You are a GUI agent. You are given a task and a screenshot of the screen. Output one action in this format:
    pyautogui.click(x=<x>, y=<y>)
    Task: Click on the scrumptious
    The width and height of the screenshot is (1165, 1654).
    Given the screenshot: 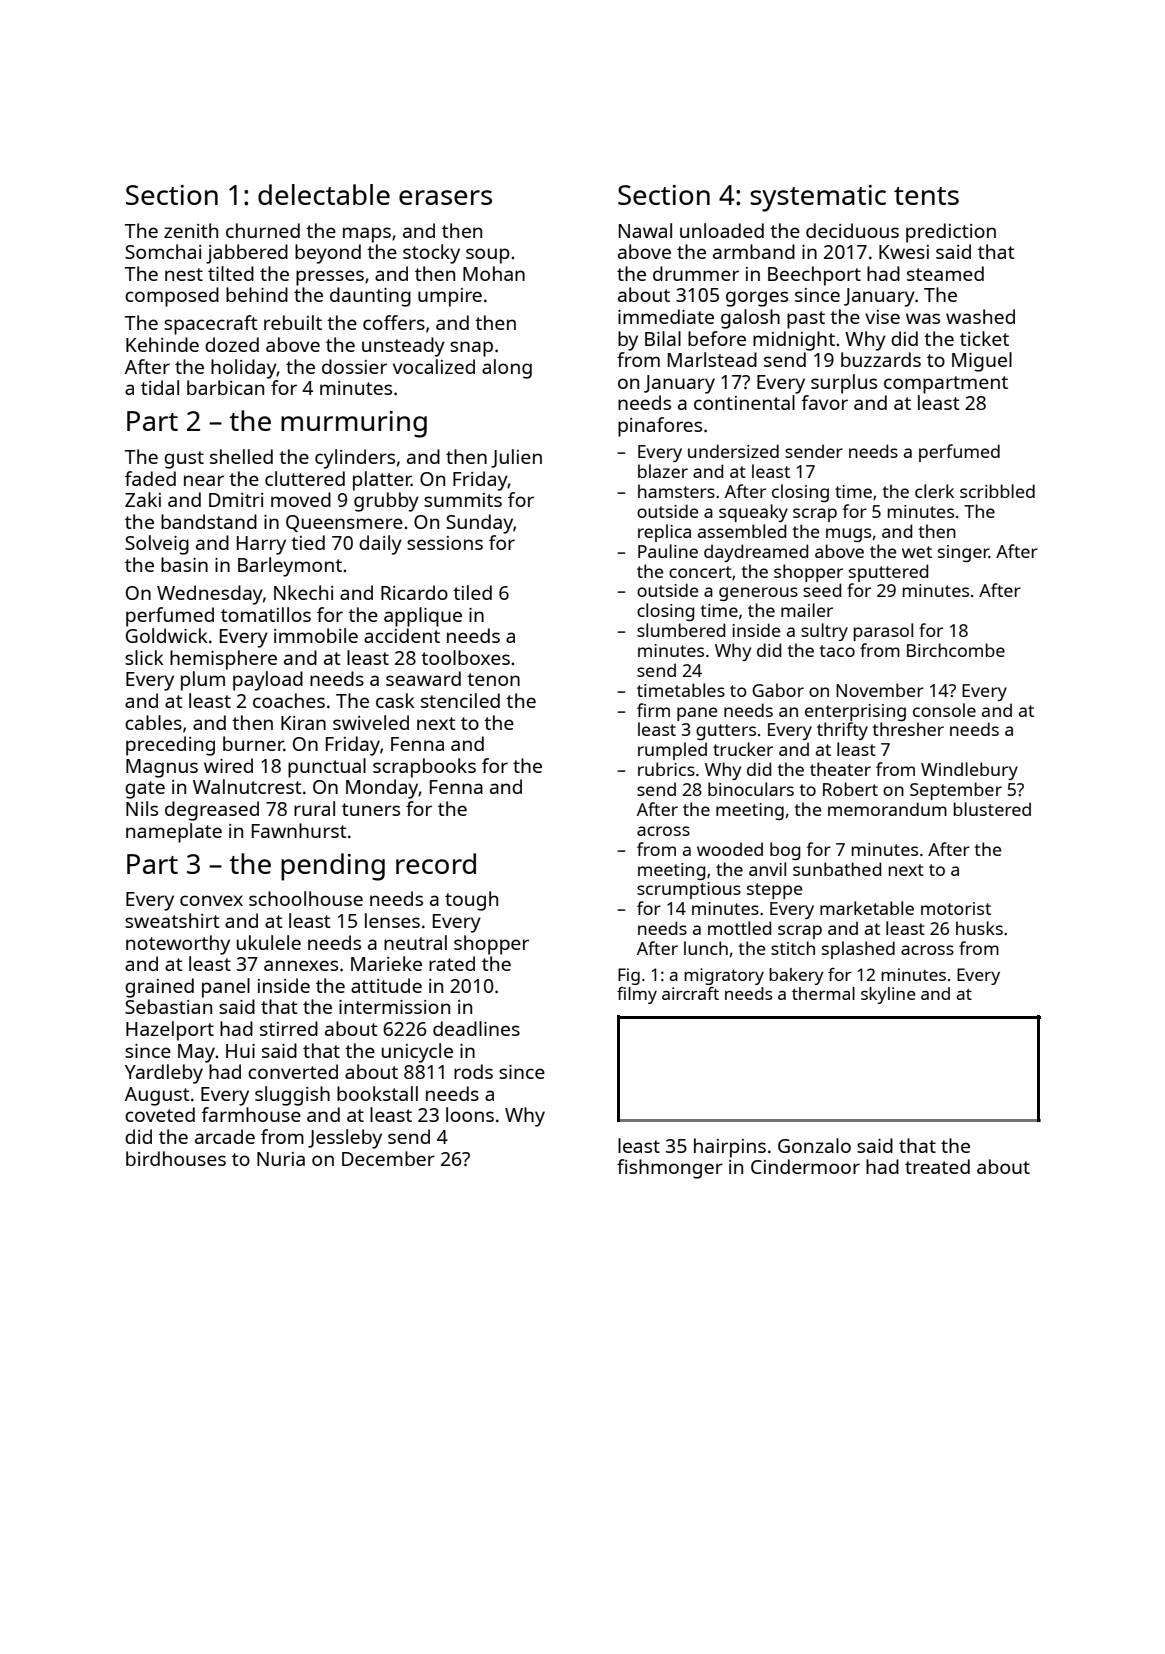 What is the action you would take?
    pyautogui.click(x=689, y=890)
